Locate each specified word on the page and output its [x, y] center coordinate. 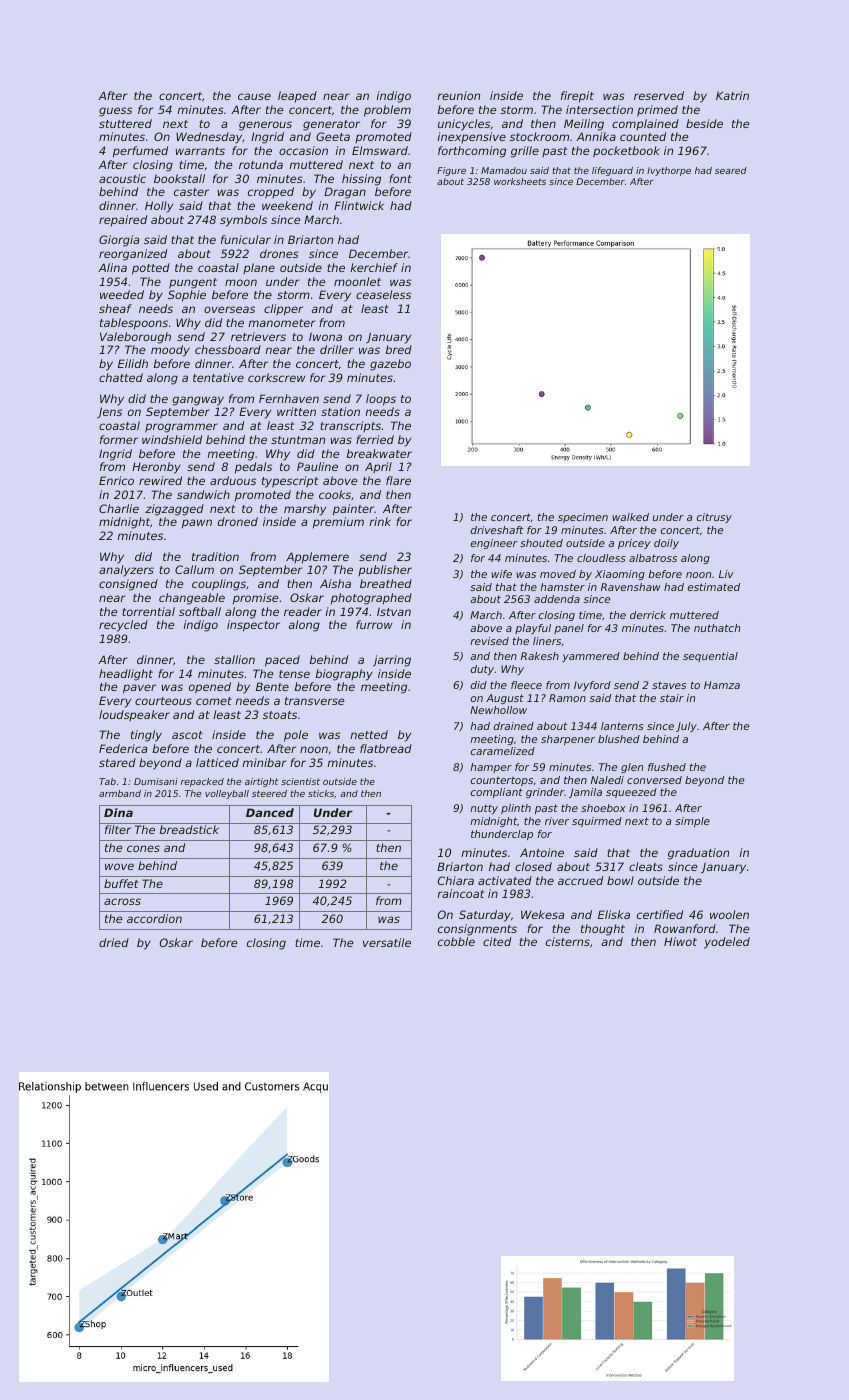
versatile [387, 942]
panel [569, 629]
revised [489, 641]
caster [191, 192]
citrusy [714, 518]
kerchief [374, 267]
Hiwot [680, 941]
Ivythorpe [669, 171]
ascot [187, 735]
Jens [109, 412]
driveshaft [497, 530]
